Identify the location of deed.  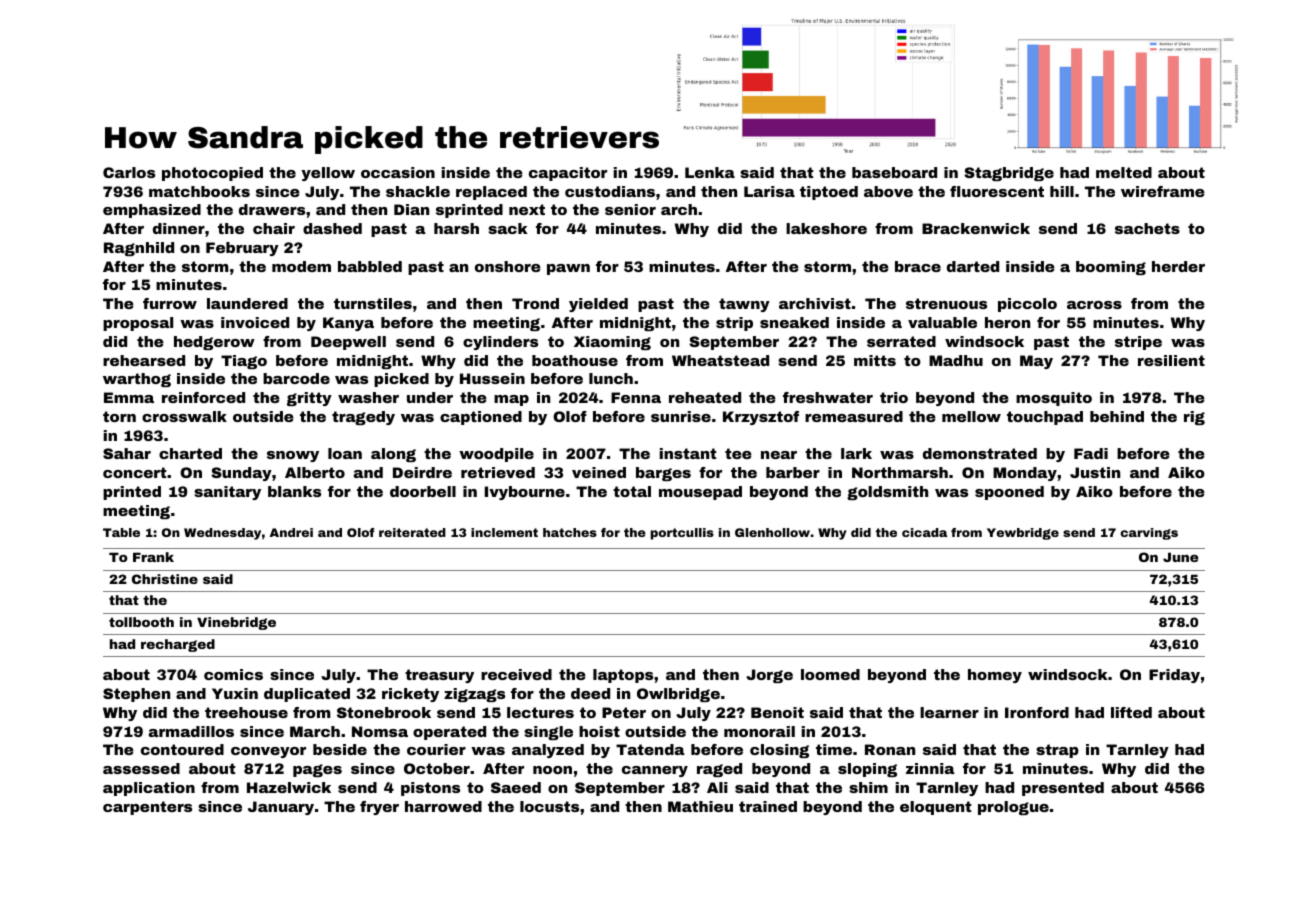
(590, 693).
